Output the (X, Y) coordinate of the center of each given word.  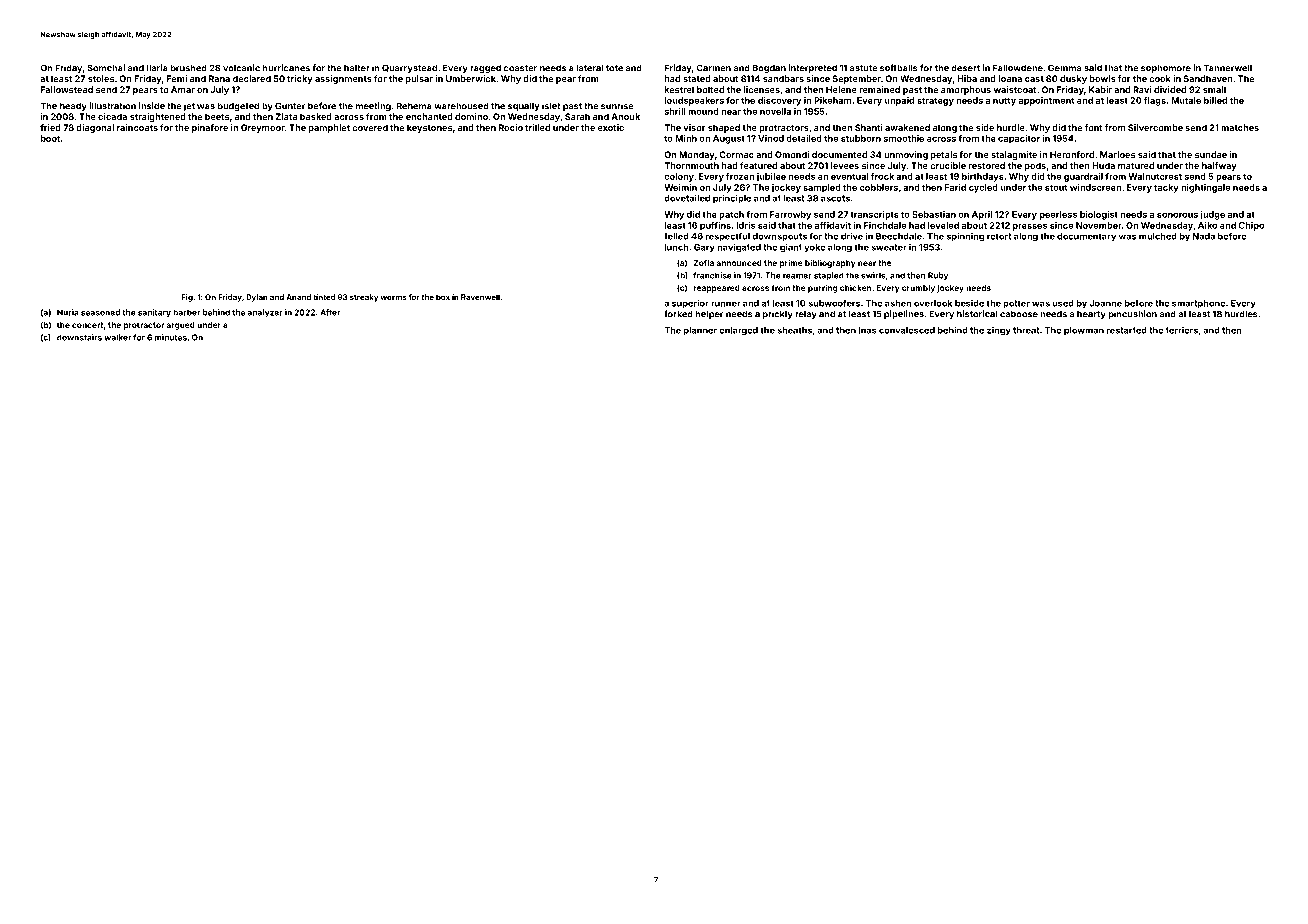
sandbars (783, 78)
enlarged (738, 331)
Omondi (792, 154)
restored (987, 165)
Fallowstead (67, 89)
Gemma (1064, 68)
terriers (1182, 330)
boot (50, 138)
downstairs (79, 337)
